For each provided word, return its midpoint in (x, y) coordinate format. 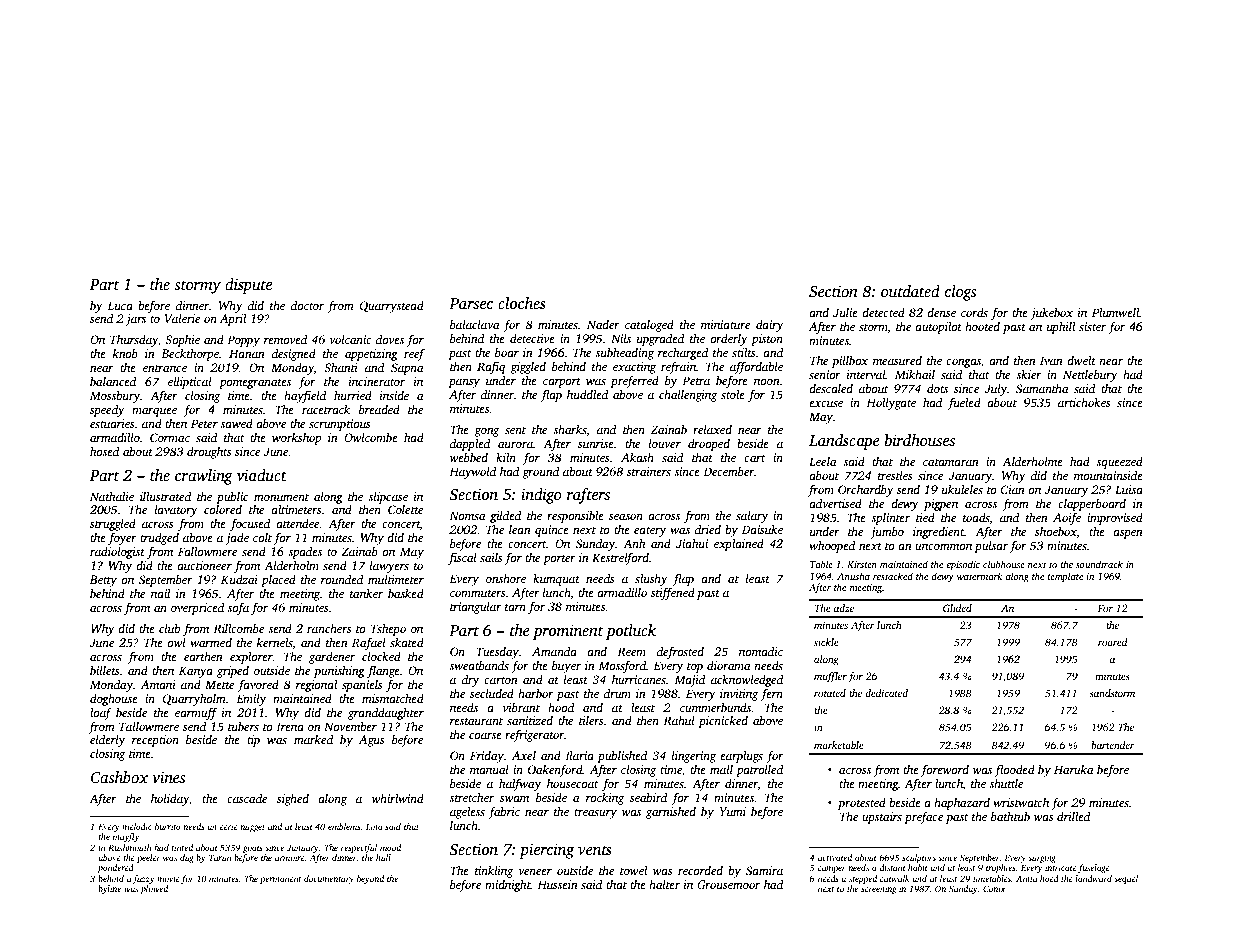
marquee (154, 412)
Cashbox (119, 777)
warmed (211, 642)
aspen (1128, 534)
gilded (505, 517)
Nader (603, 324)
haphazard (962, 804)
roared (1113, 642)
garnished (671, 813)
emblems (344, 826)
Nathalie (112, 496)
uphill (1061, 328)
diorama (728, 665)
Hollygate (891, 404)
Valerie (182, 318)
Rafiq (491, 368)
